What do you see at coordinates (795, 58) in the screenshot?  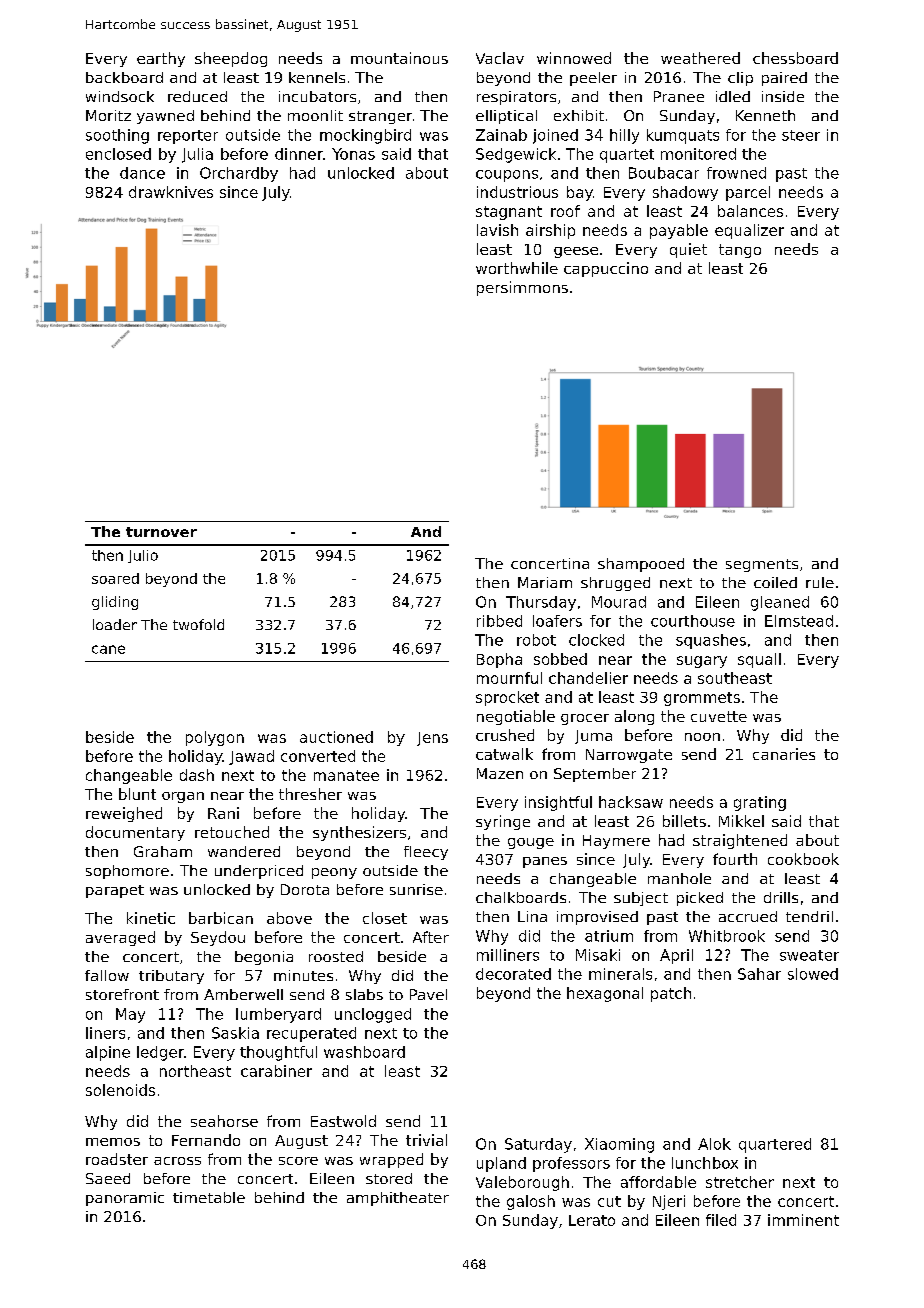 I see `chessboard` at bounding box center [795, 58].
